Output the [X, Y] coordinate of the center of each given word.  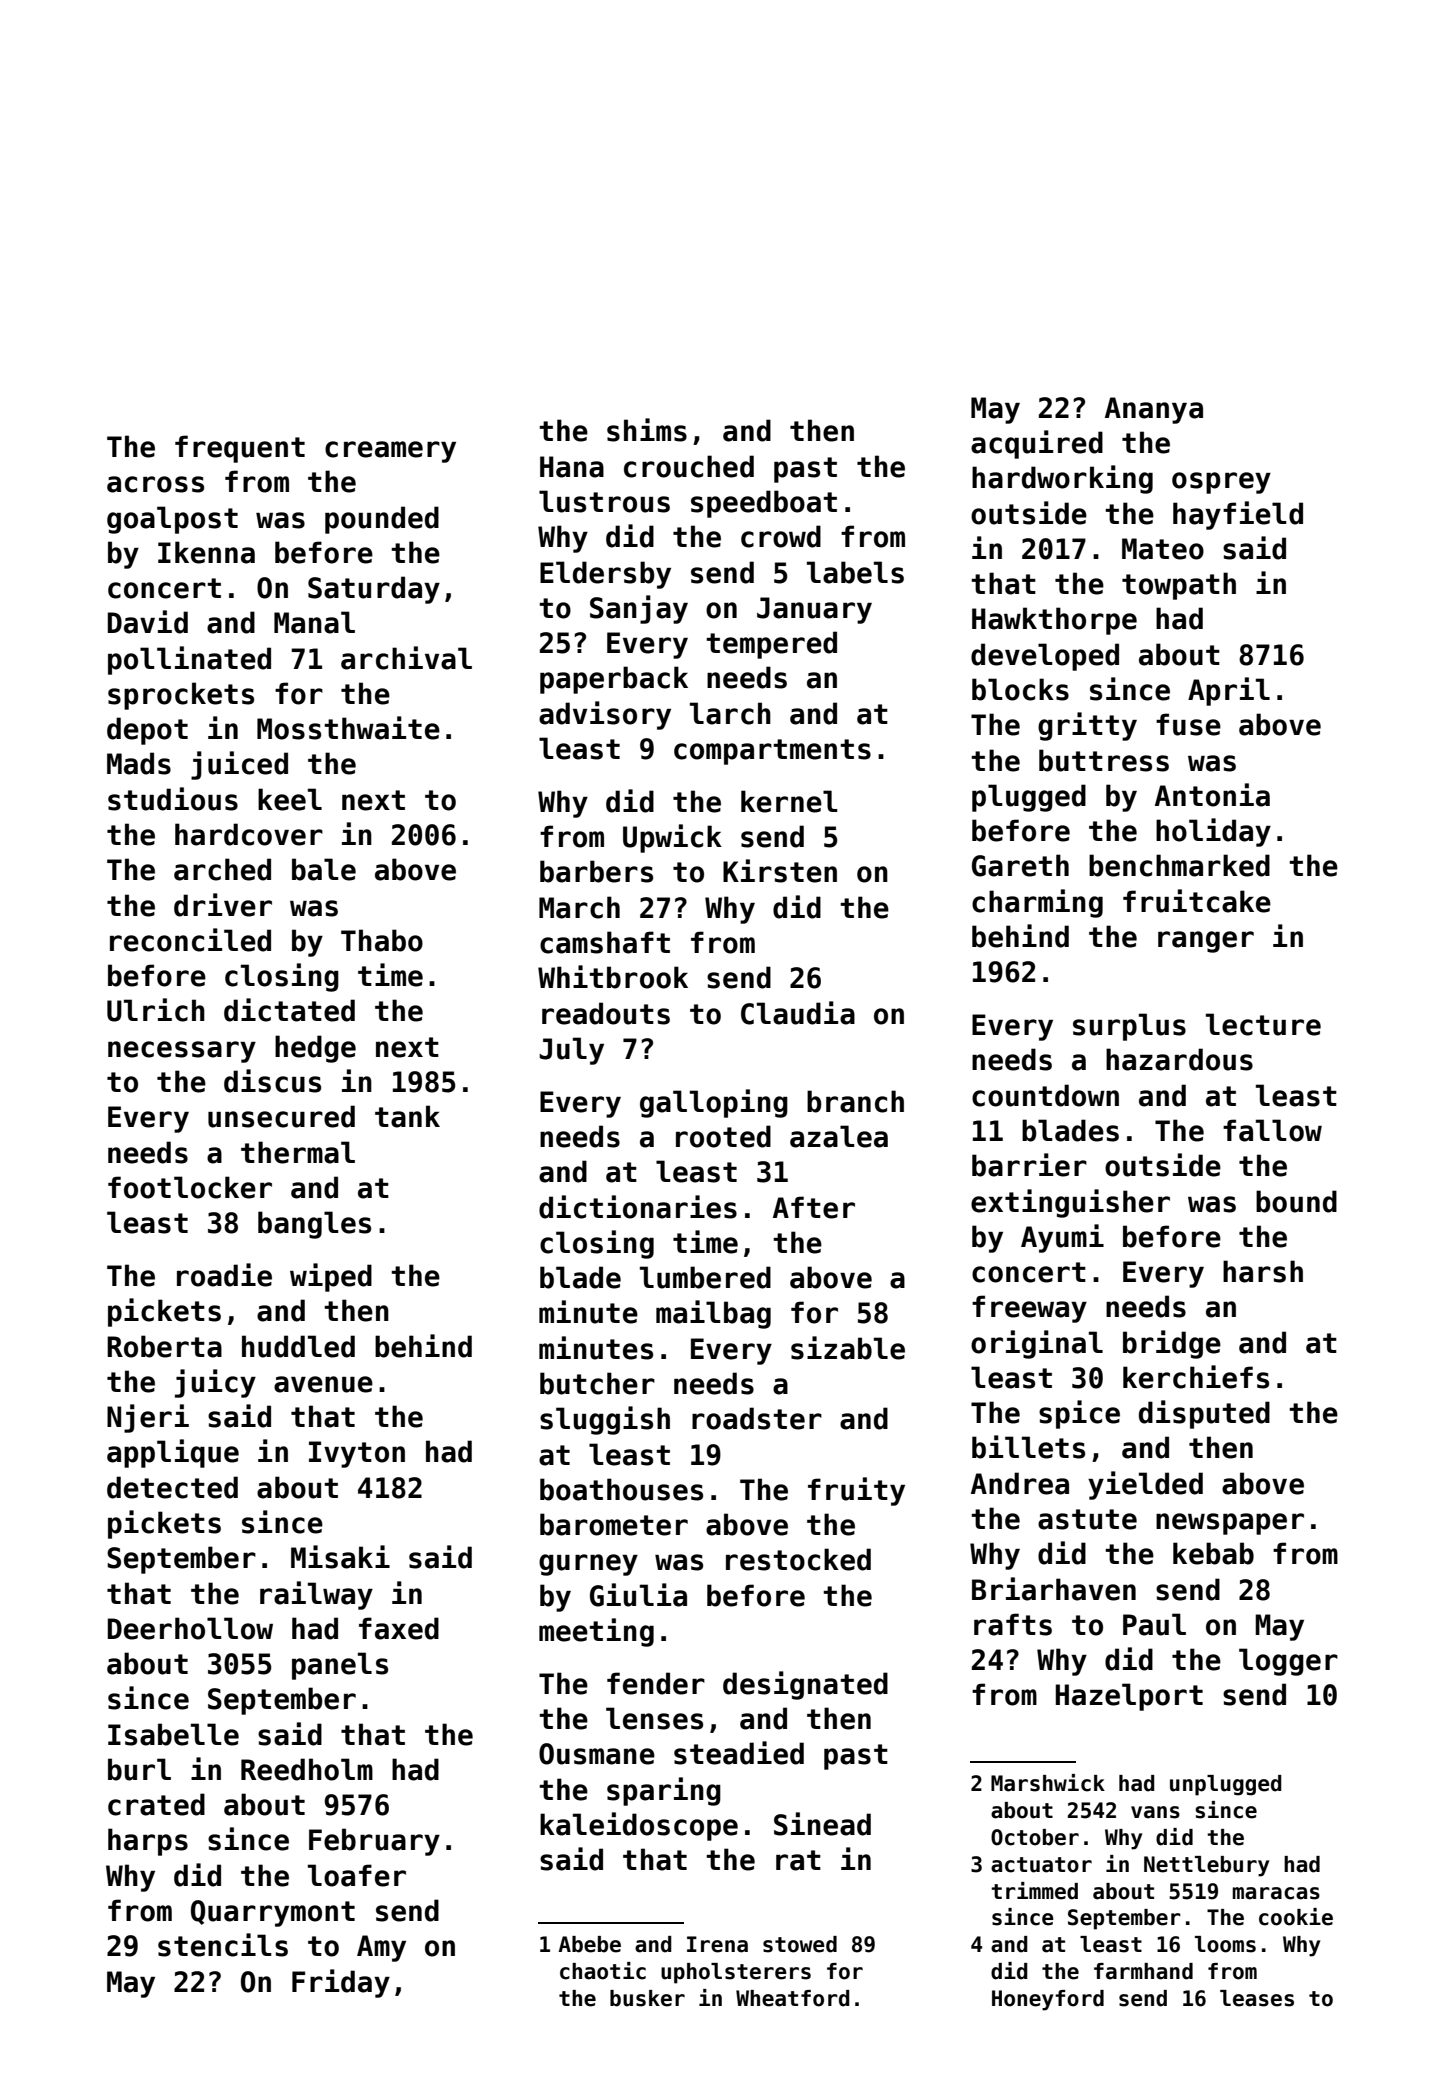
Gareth [1020, 865]
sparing [664, 1791]
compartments [772, 752]
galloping [714, 1103]
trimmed [1034, 1891]
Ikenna [206, 552]
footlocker [190, 1187]
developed [1045, 657]
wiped [331, 1277]
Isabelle [173, 1734]
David [148, 622]
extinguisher [1070, 1203]
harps [148, 1842]
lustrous [604, 501]
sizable [848, 1348]
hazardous [1179, 1059]
